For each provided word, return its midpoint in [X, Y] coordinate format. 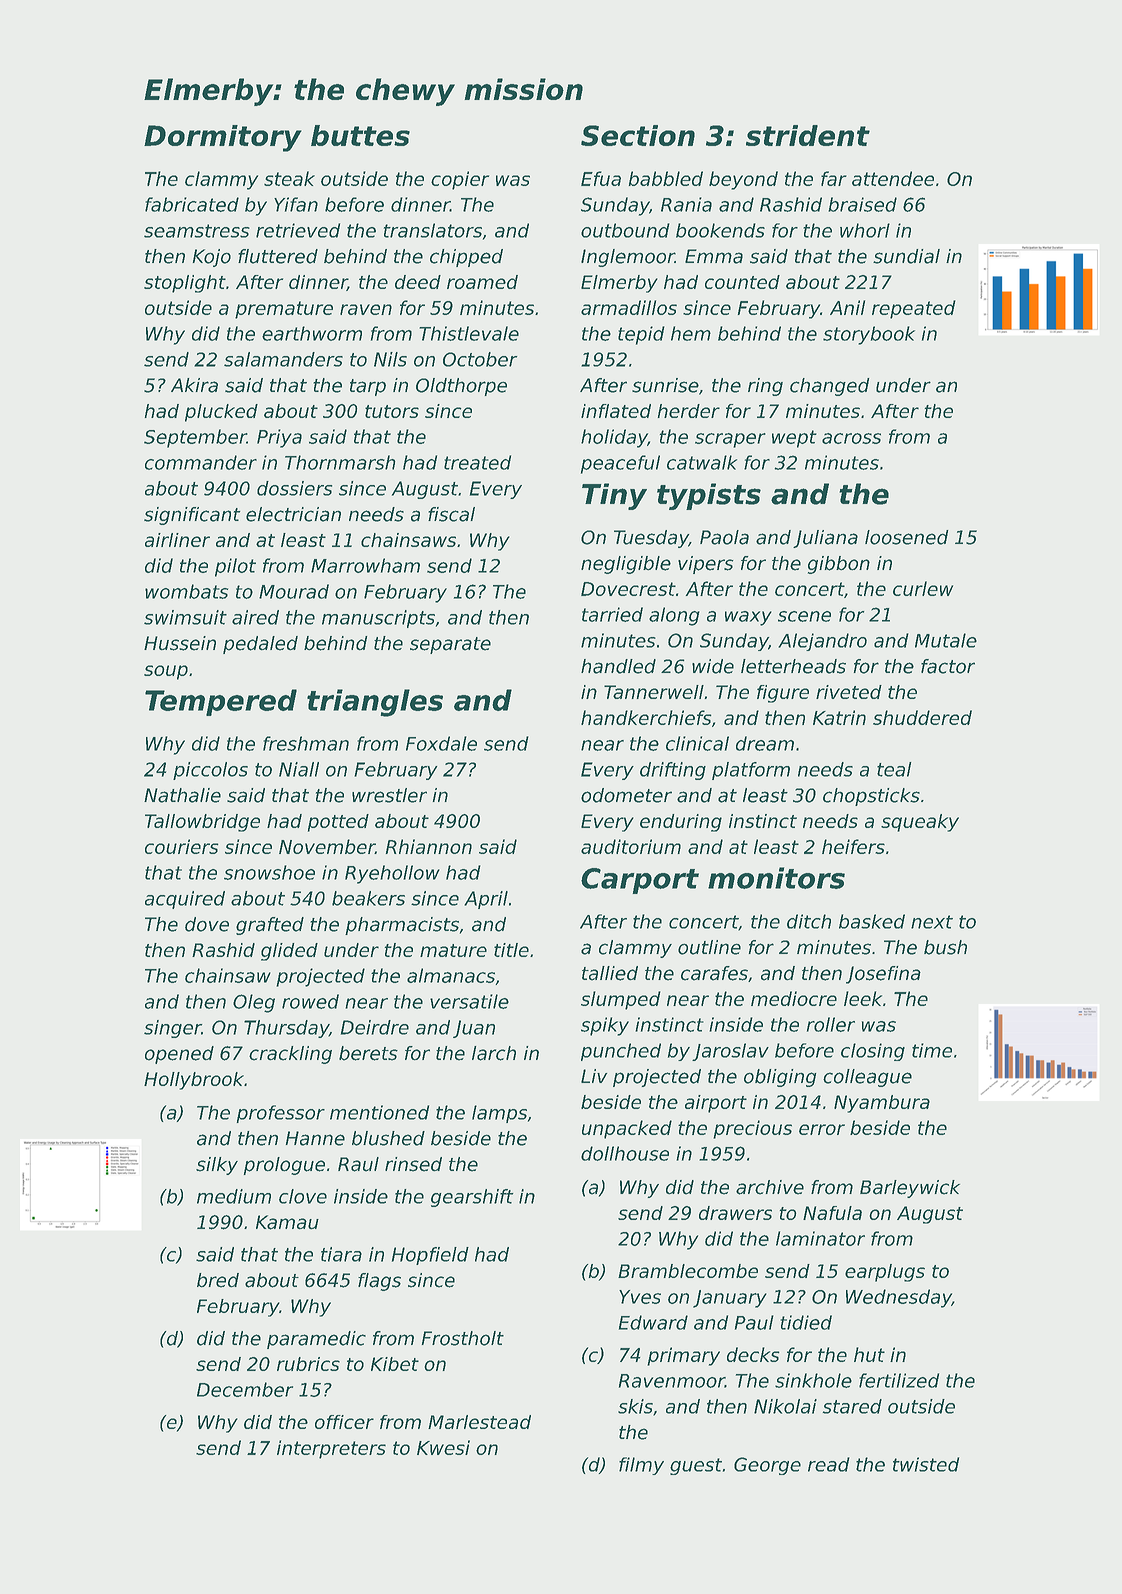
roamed [482, 282]
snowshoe [269, 872]
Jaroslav [730, 1052]
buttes [360, 135]
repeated [914, 309]
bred [218, 1280]
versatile [469, 1001]
